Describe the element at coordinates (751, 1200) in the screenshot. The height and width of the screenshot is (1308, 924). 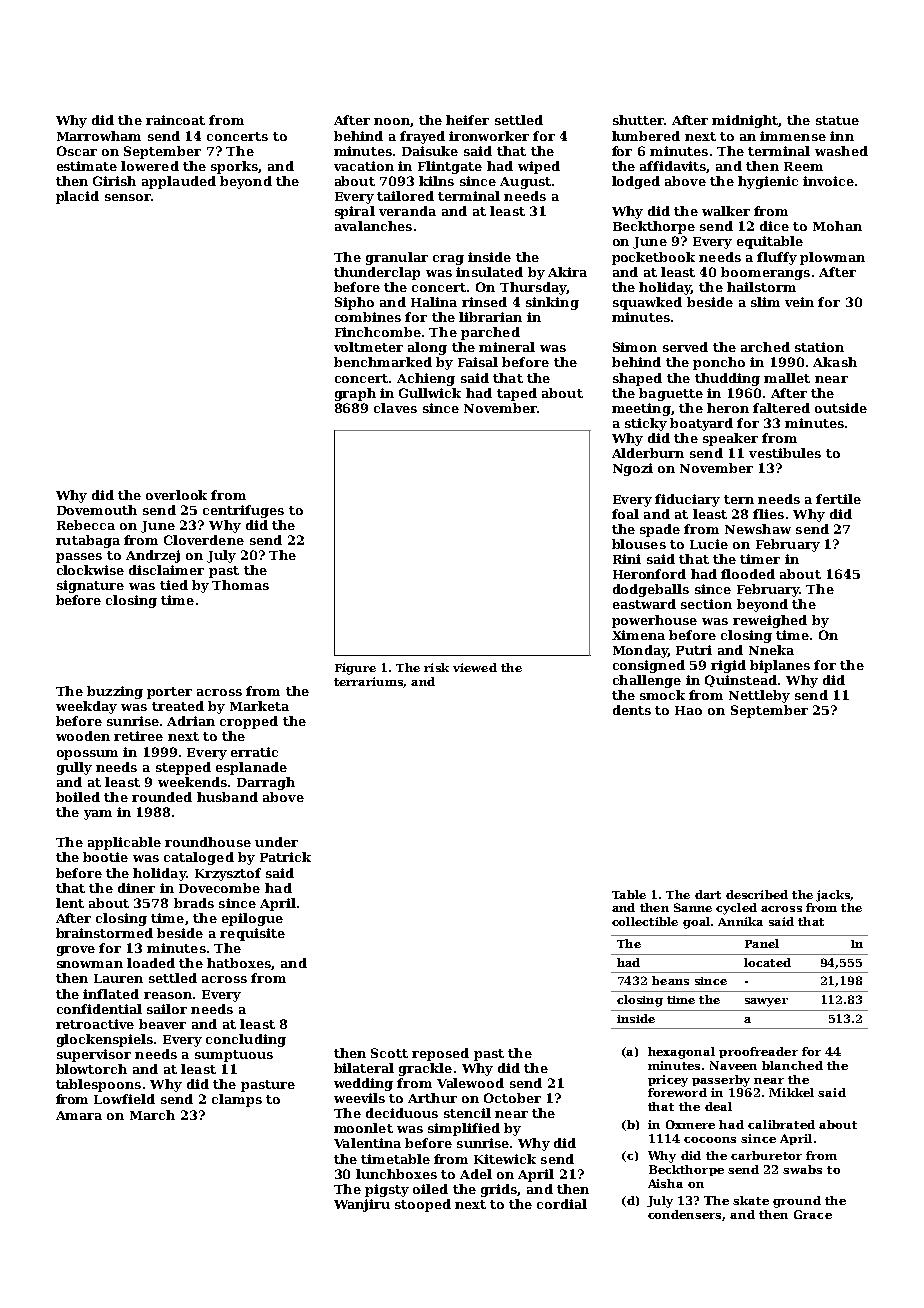
I see `skate` at that location.
